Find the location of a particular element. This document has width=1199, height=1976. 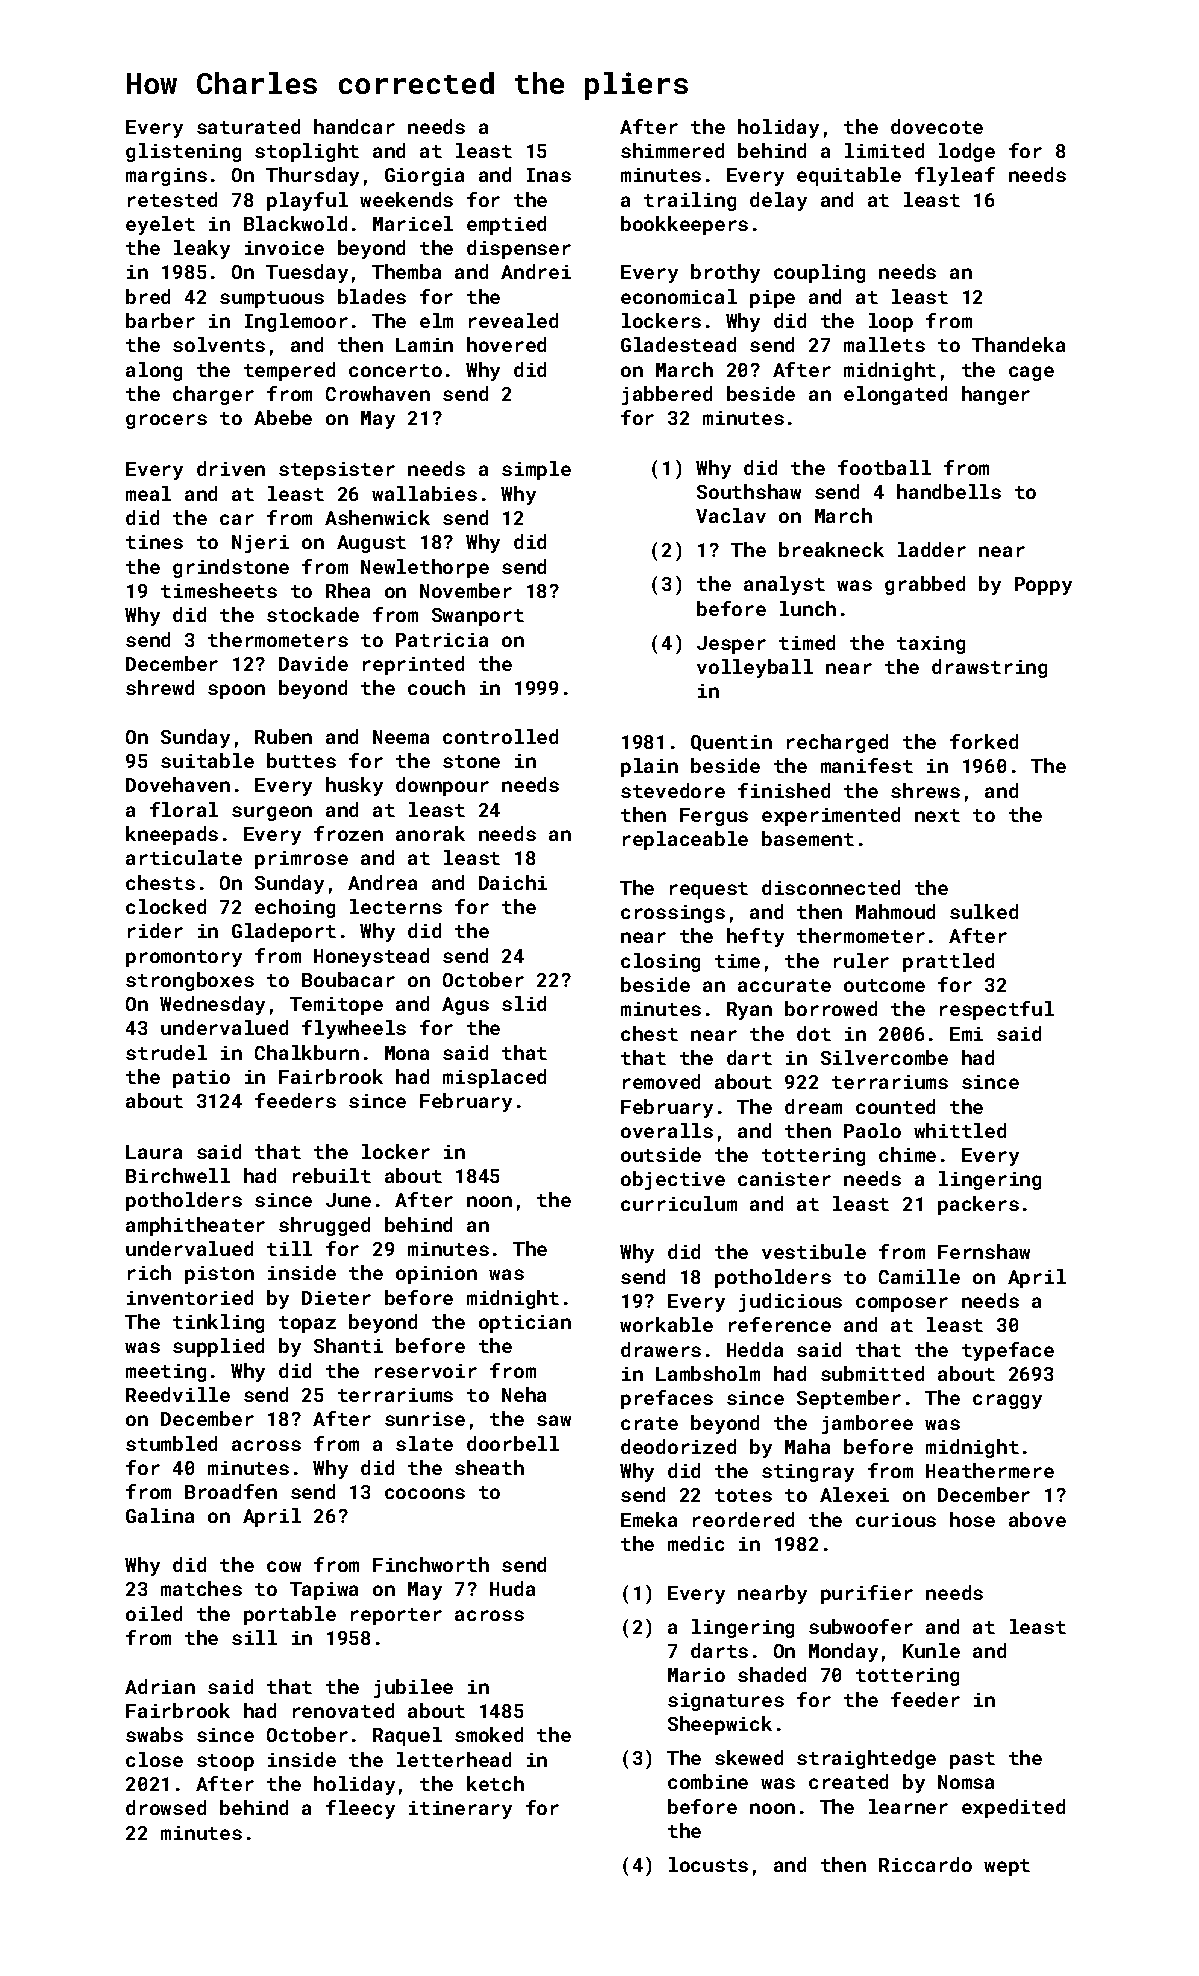

simple is located at coordinates (536, 470).
